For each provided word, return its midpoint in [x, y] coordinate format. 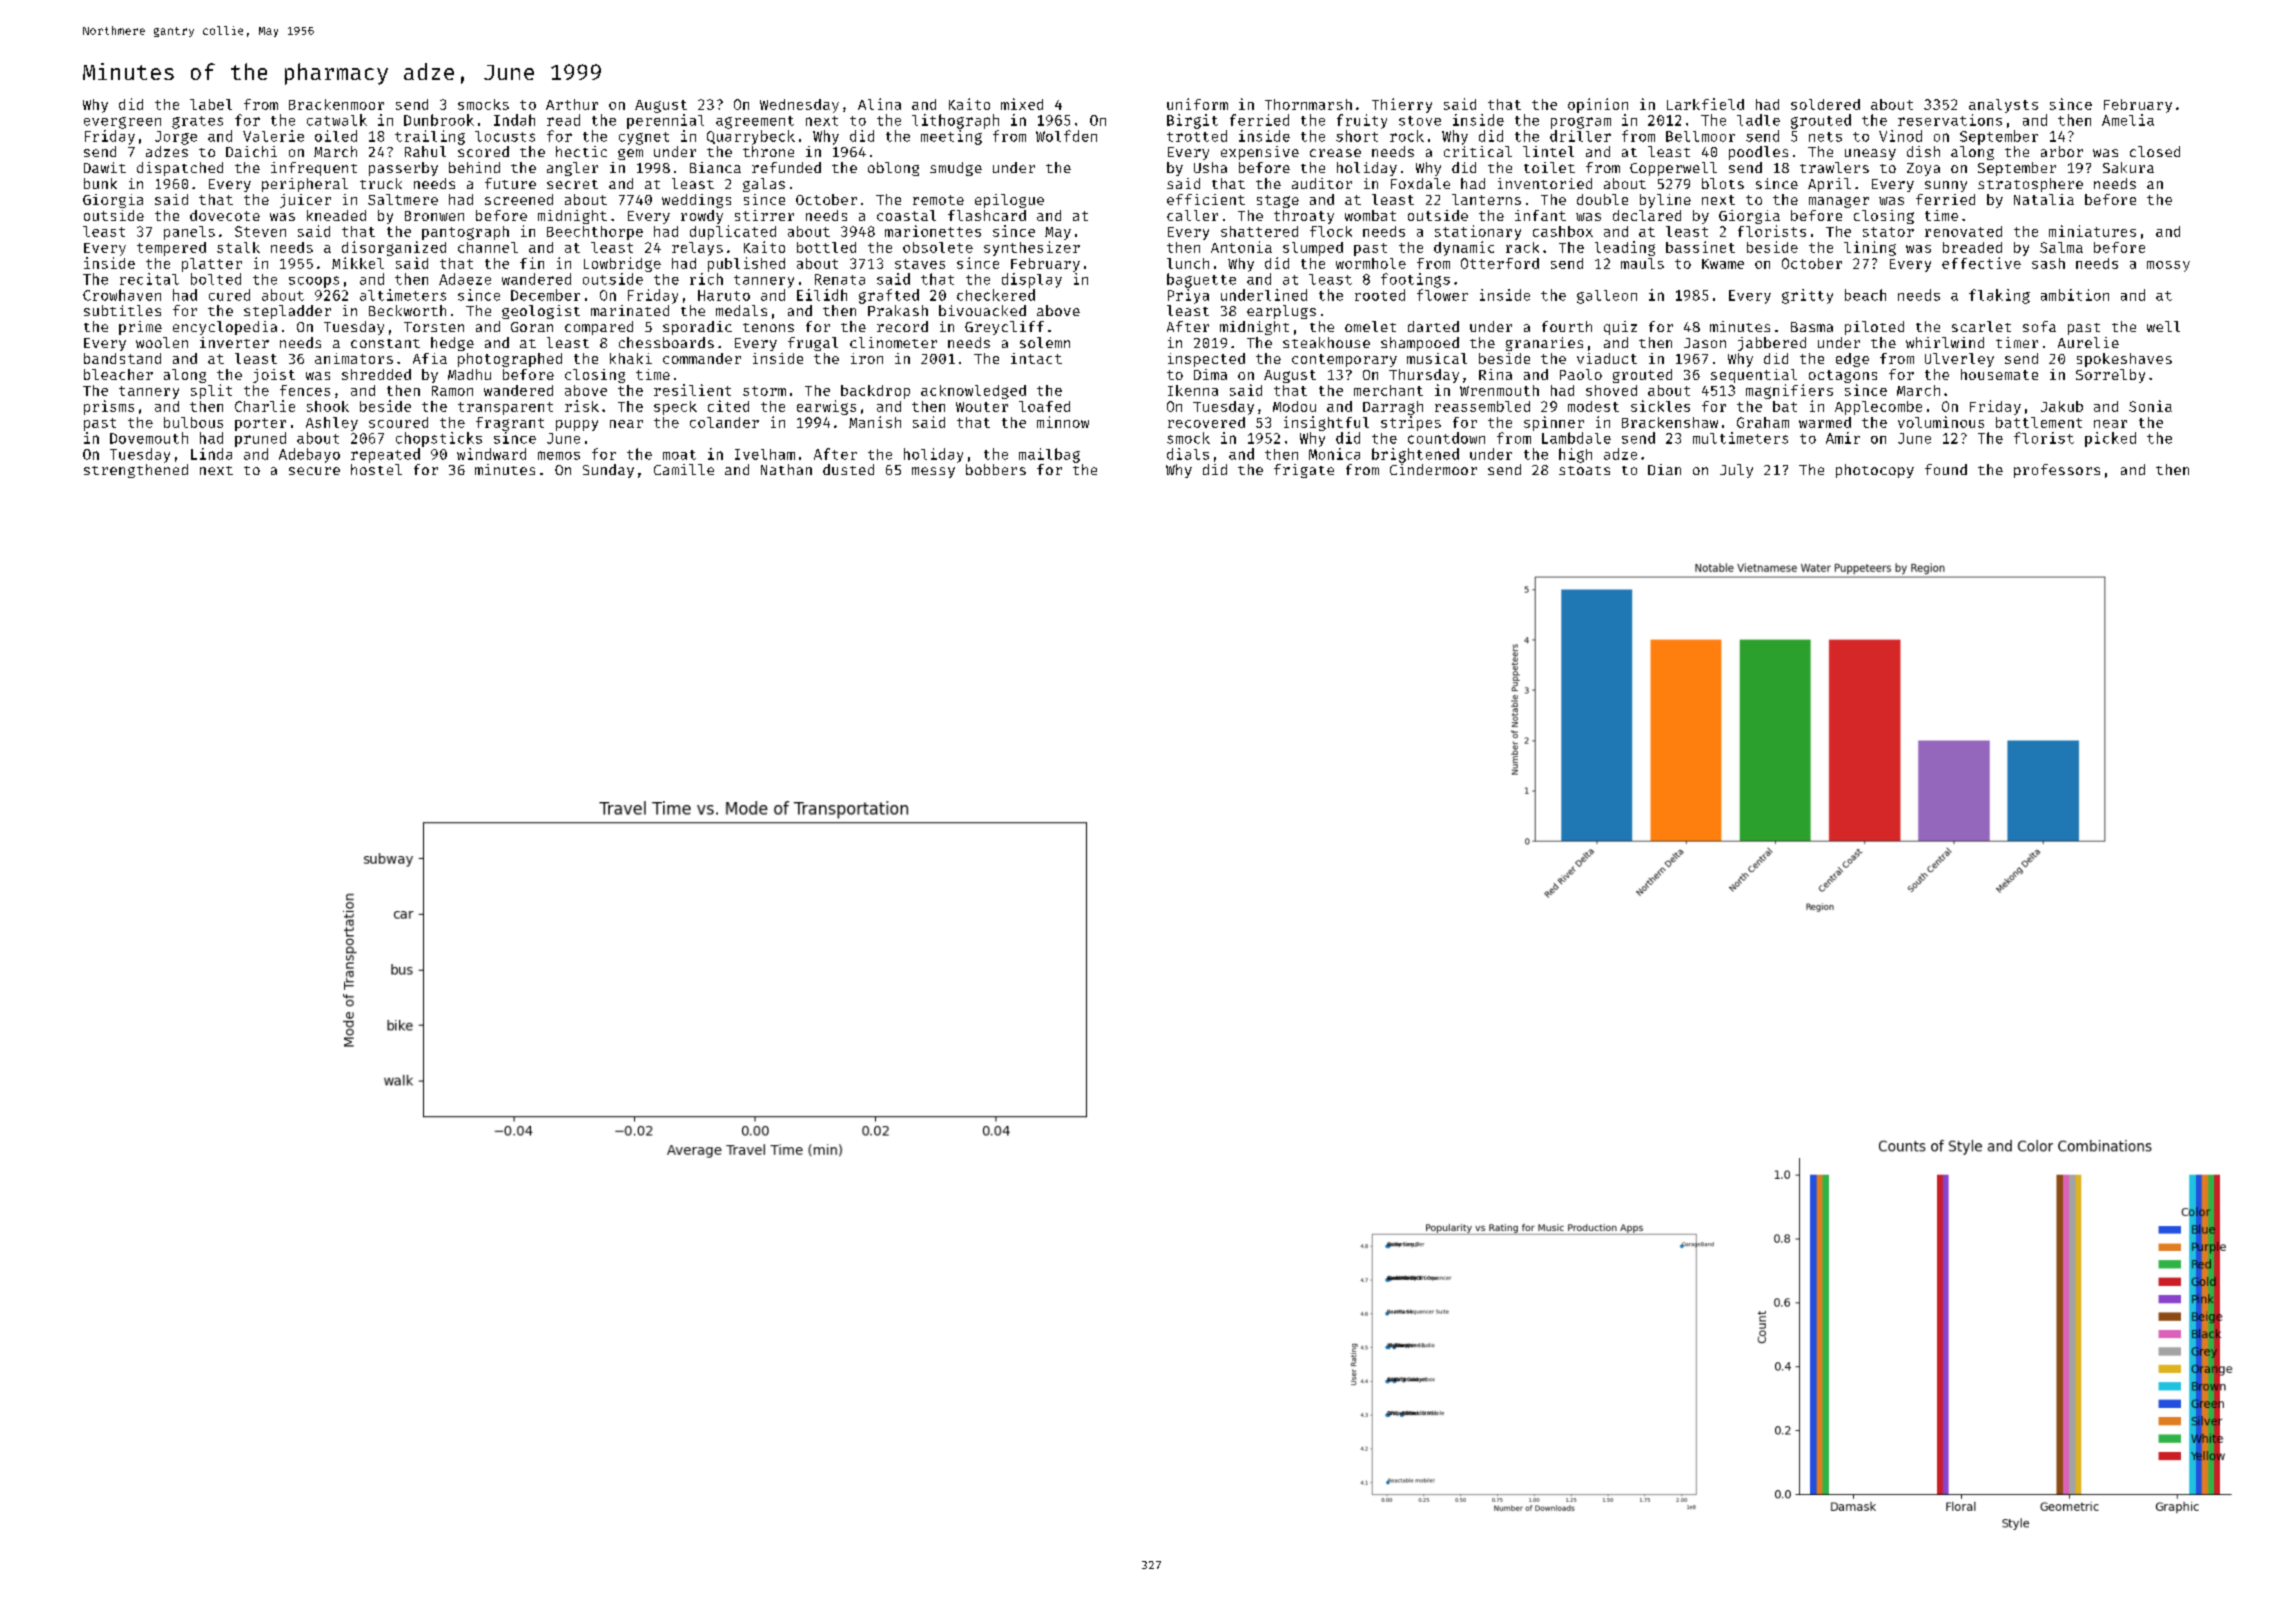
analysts [2003, 106]
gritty [1807, 296]
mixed [1022, 104]
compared [599, 328]
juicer [305, 201]
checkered [996, 295]
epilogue [1009, 201]
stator [1888, 232]
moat [679, 455]
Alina [879, 104]
